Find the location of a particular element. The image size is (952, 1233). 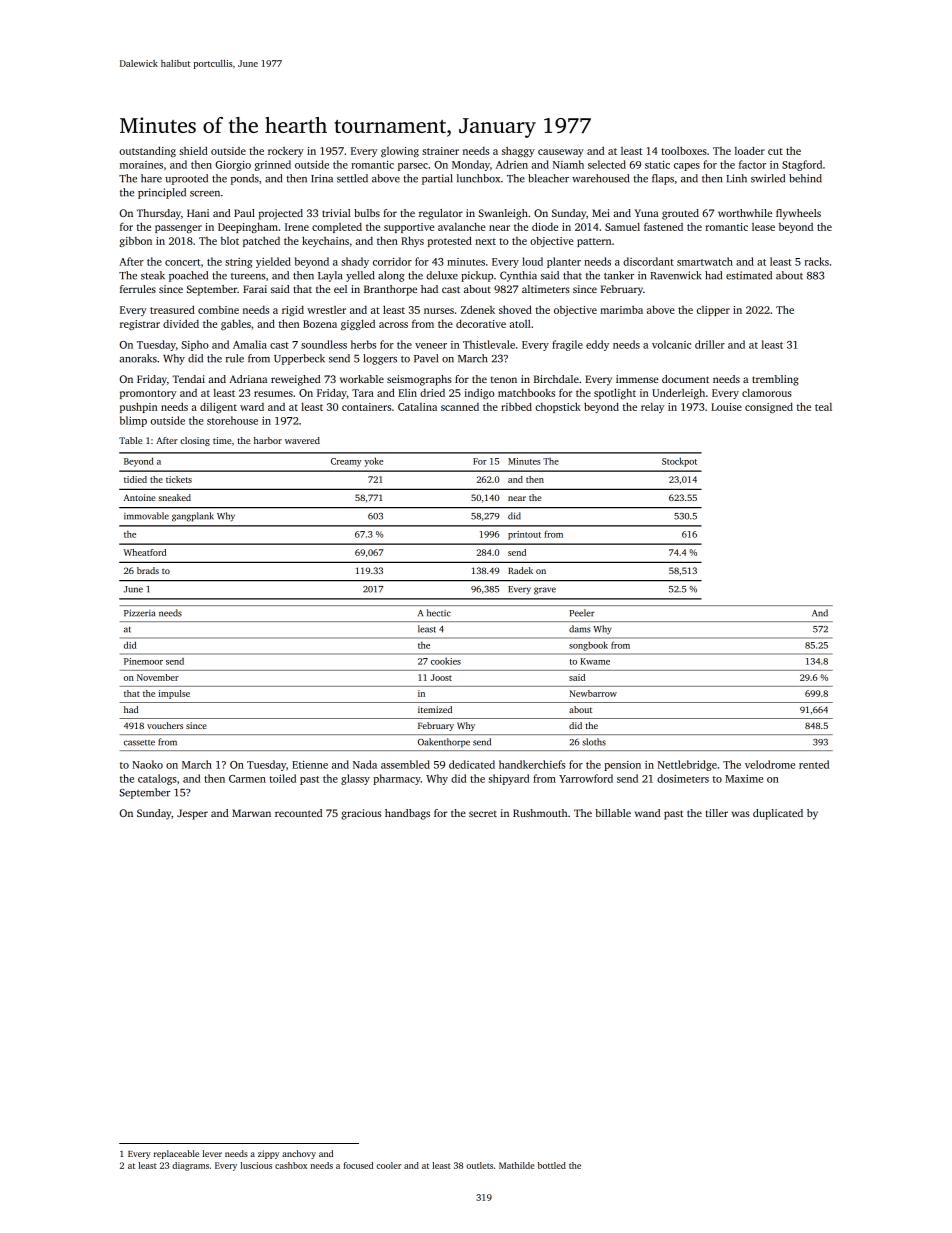

anchovy is located at coordinates (299, 1154).
